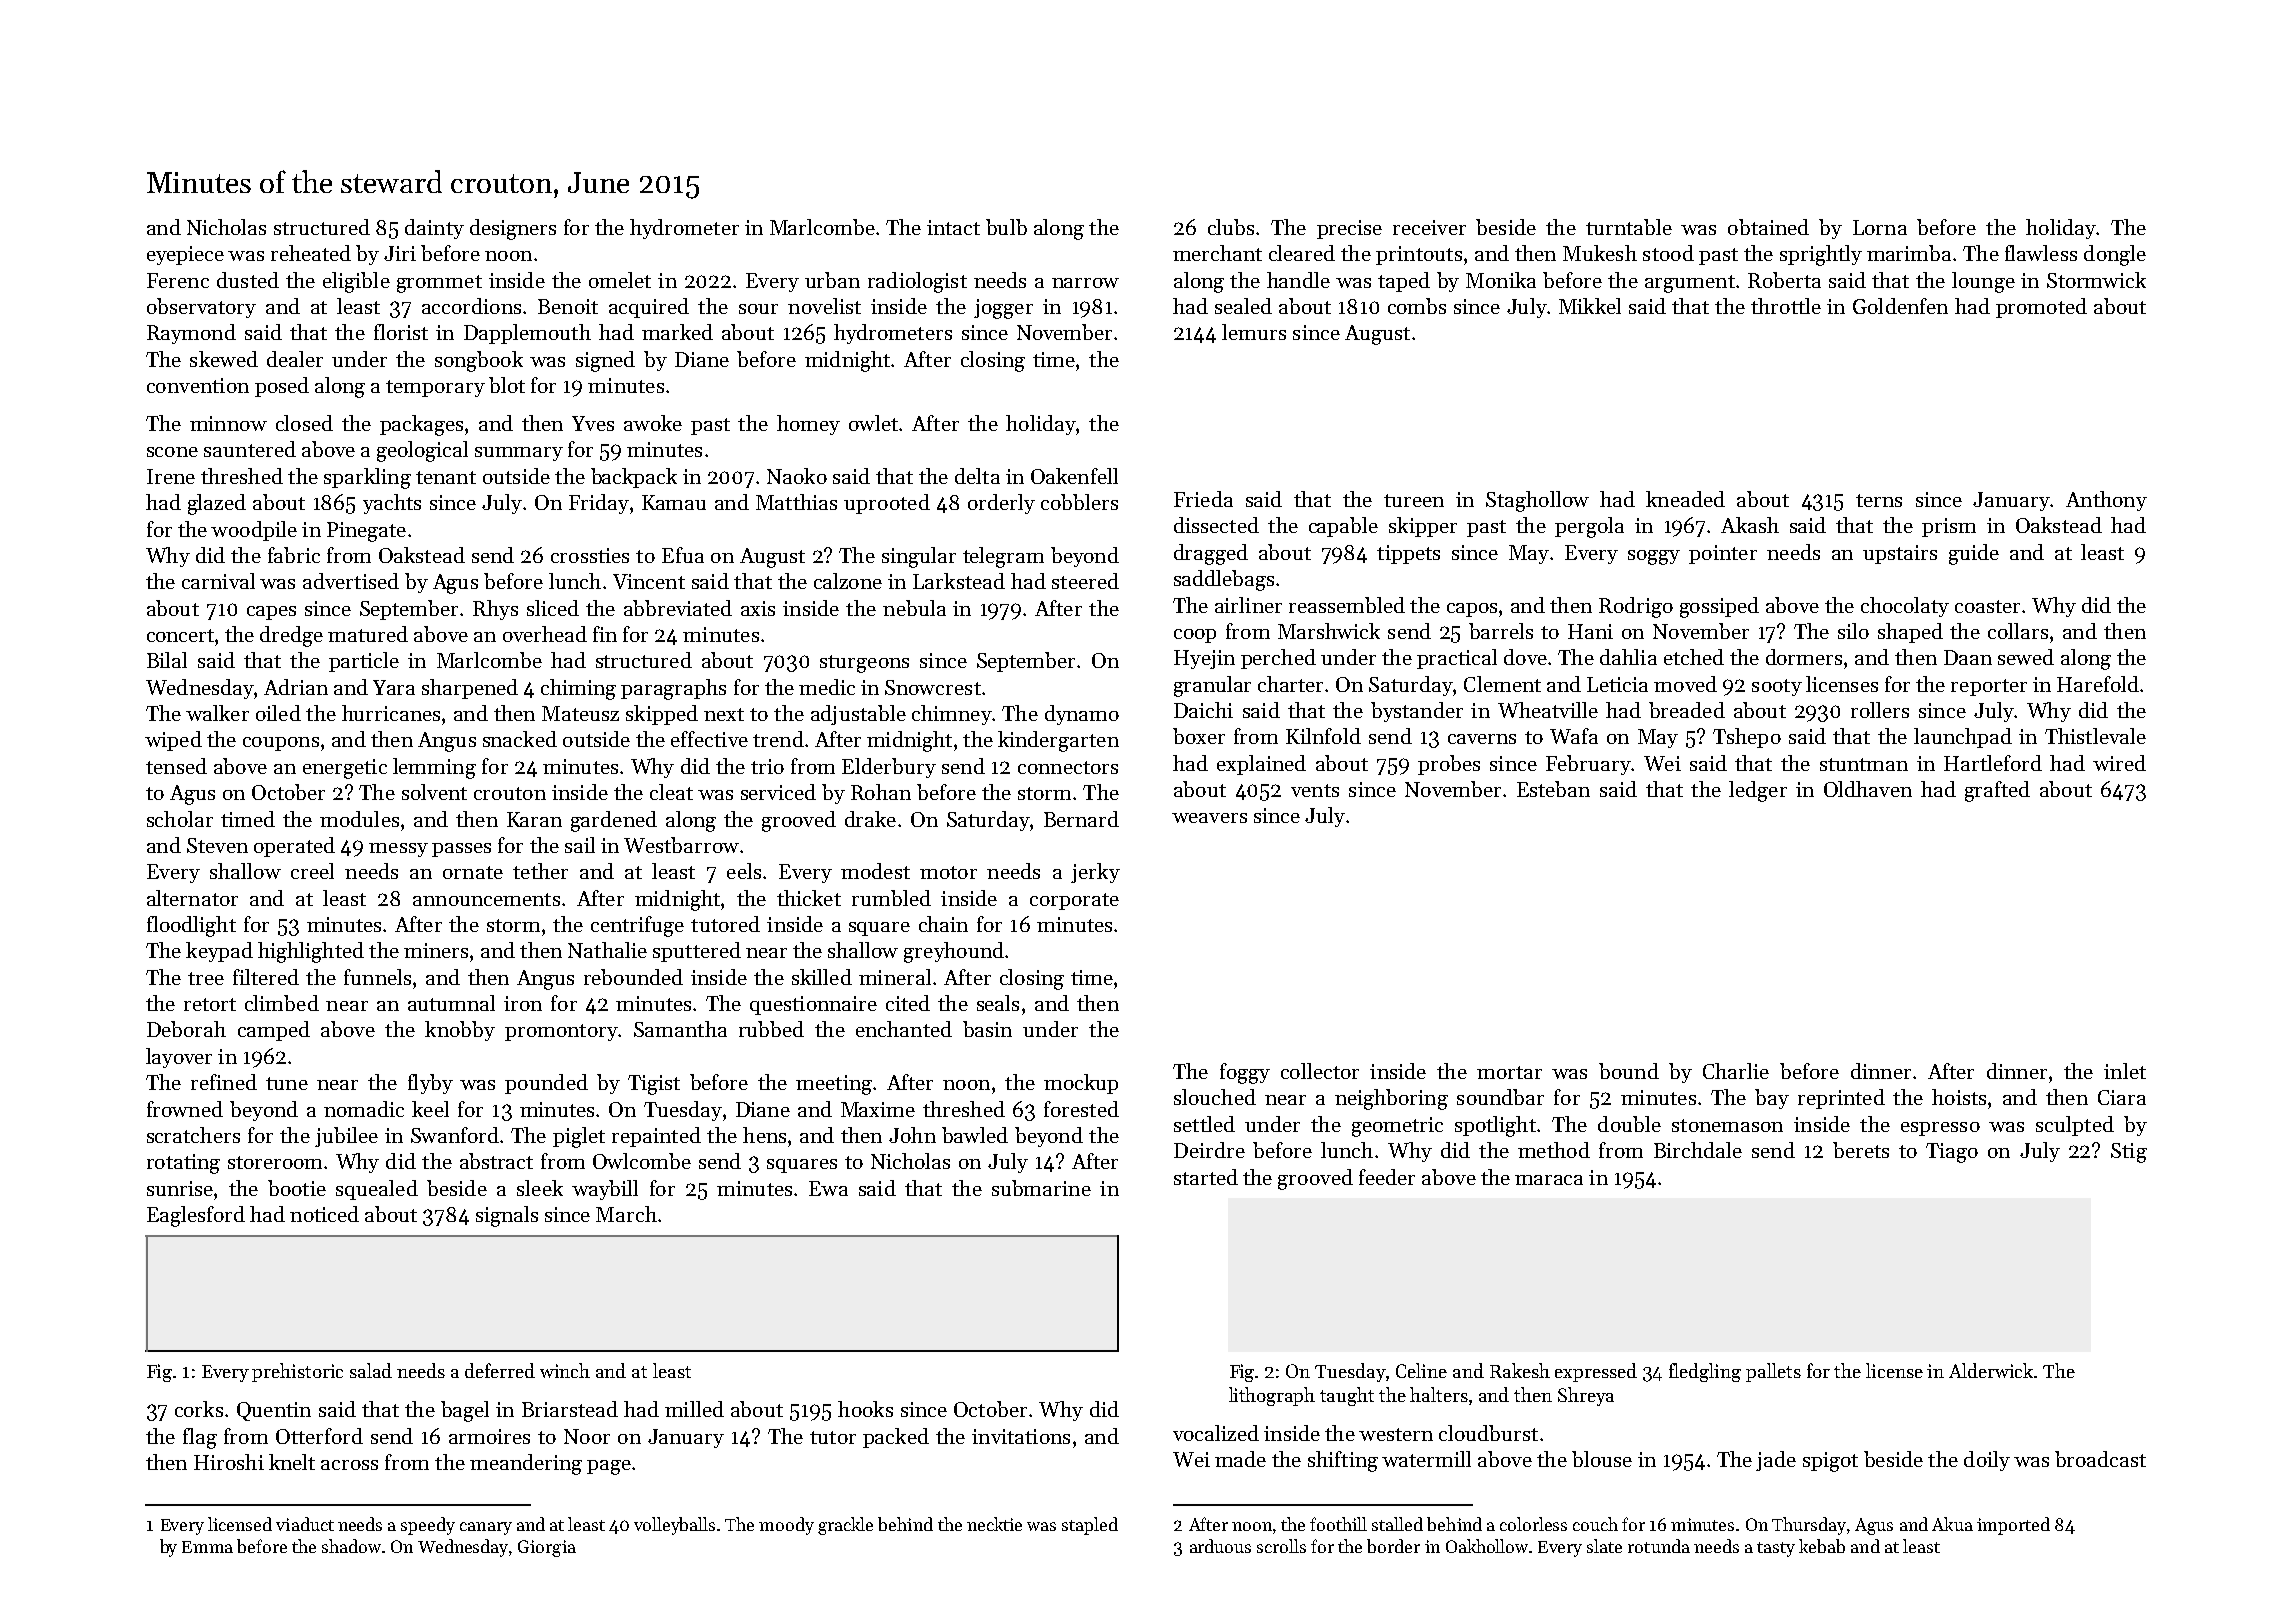  I want to click on Goldenfen, so click(1900, 306).
